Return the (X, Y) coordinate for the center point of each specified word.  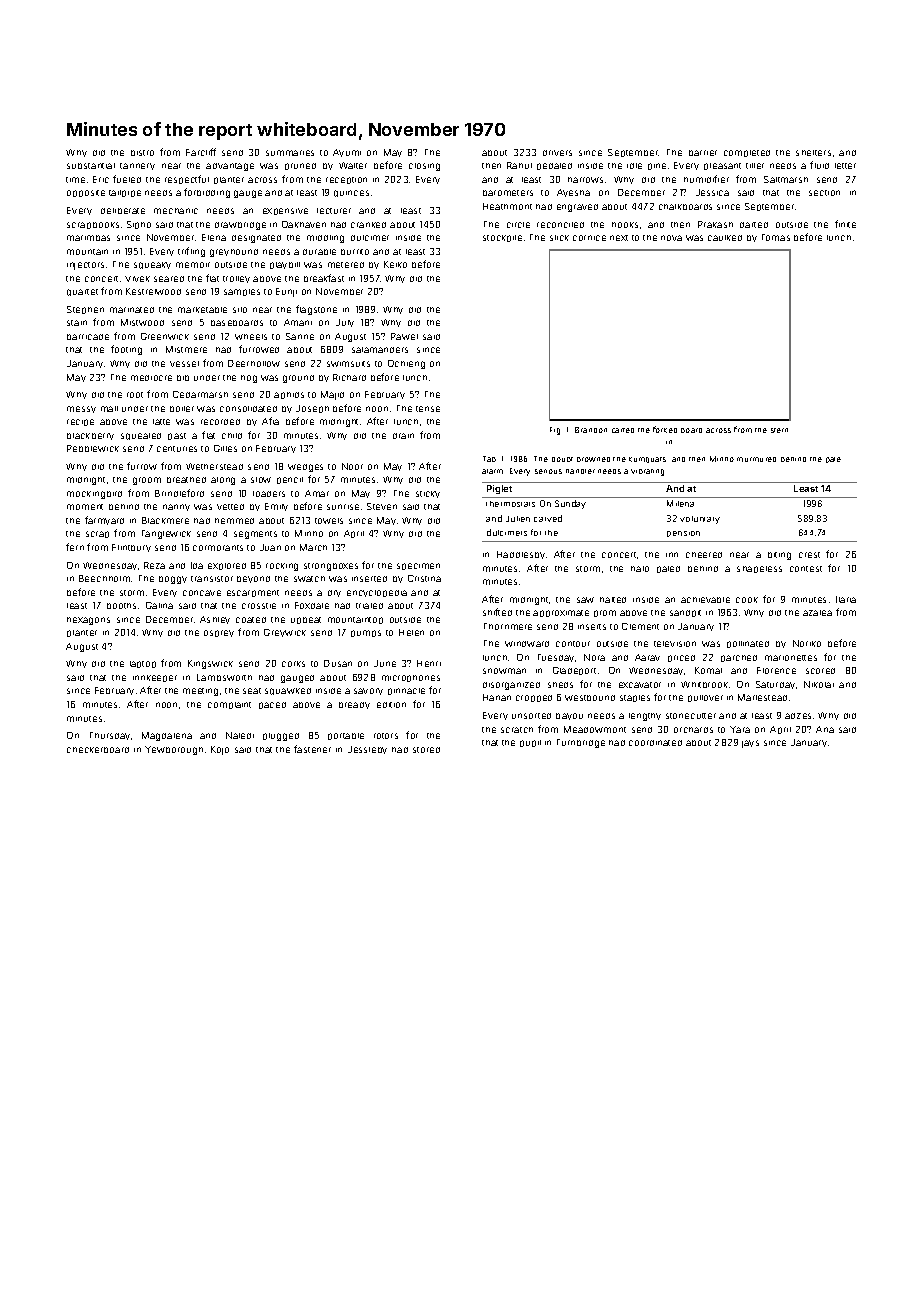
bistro (142, 153)
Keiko (395, 264)
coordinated (655, 743)
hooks (625, 225)
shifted (497, 612)
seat (252, 691)
